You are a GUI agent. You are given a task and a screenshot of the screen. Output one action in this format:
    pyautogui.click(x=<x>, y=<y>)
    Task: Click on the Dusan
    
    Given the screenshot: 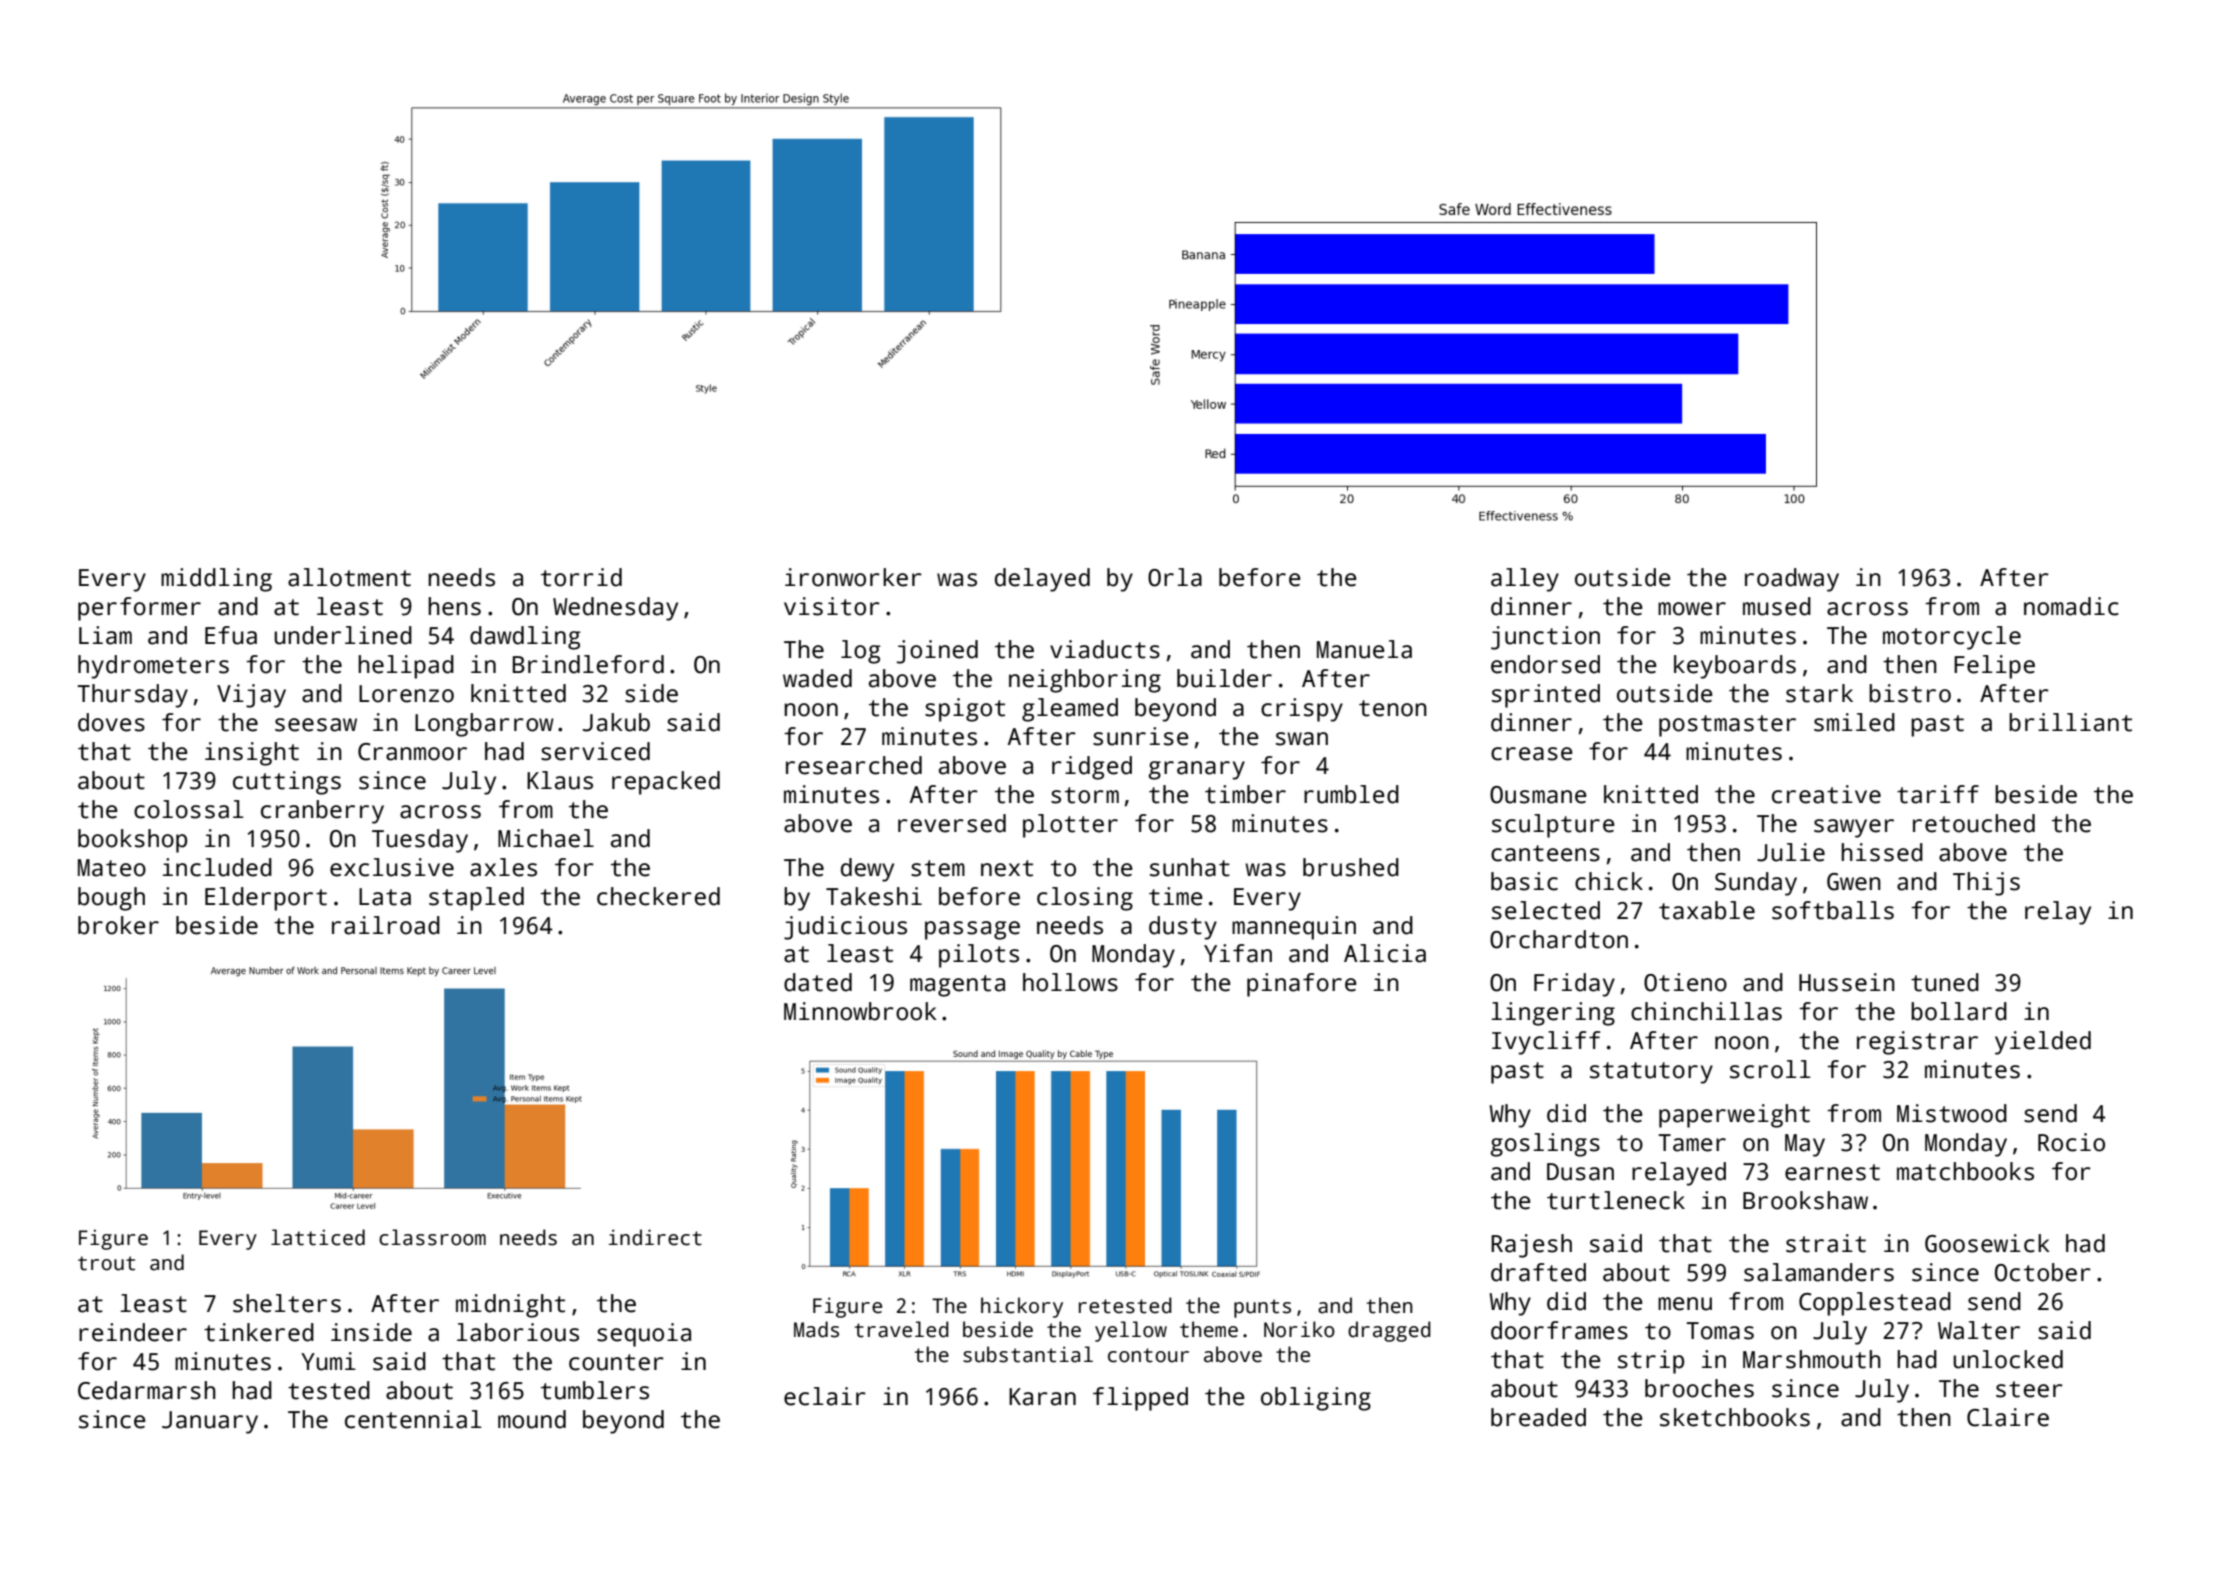 What is the action you would take?
    pyautogui.click(x=1580, y=1172)
